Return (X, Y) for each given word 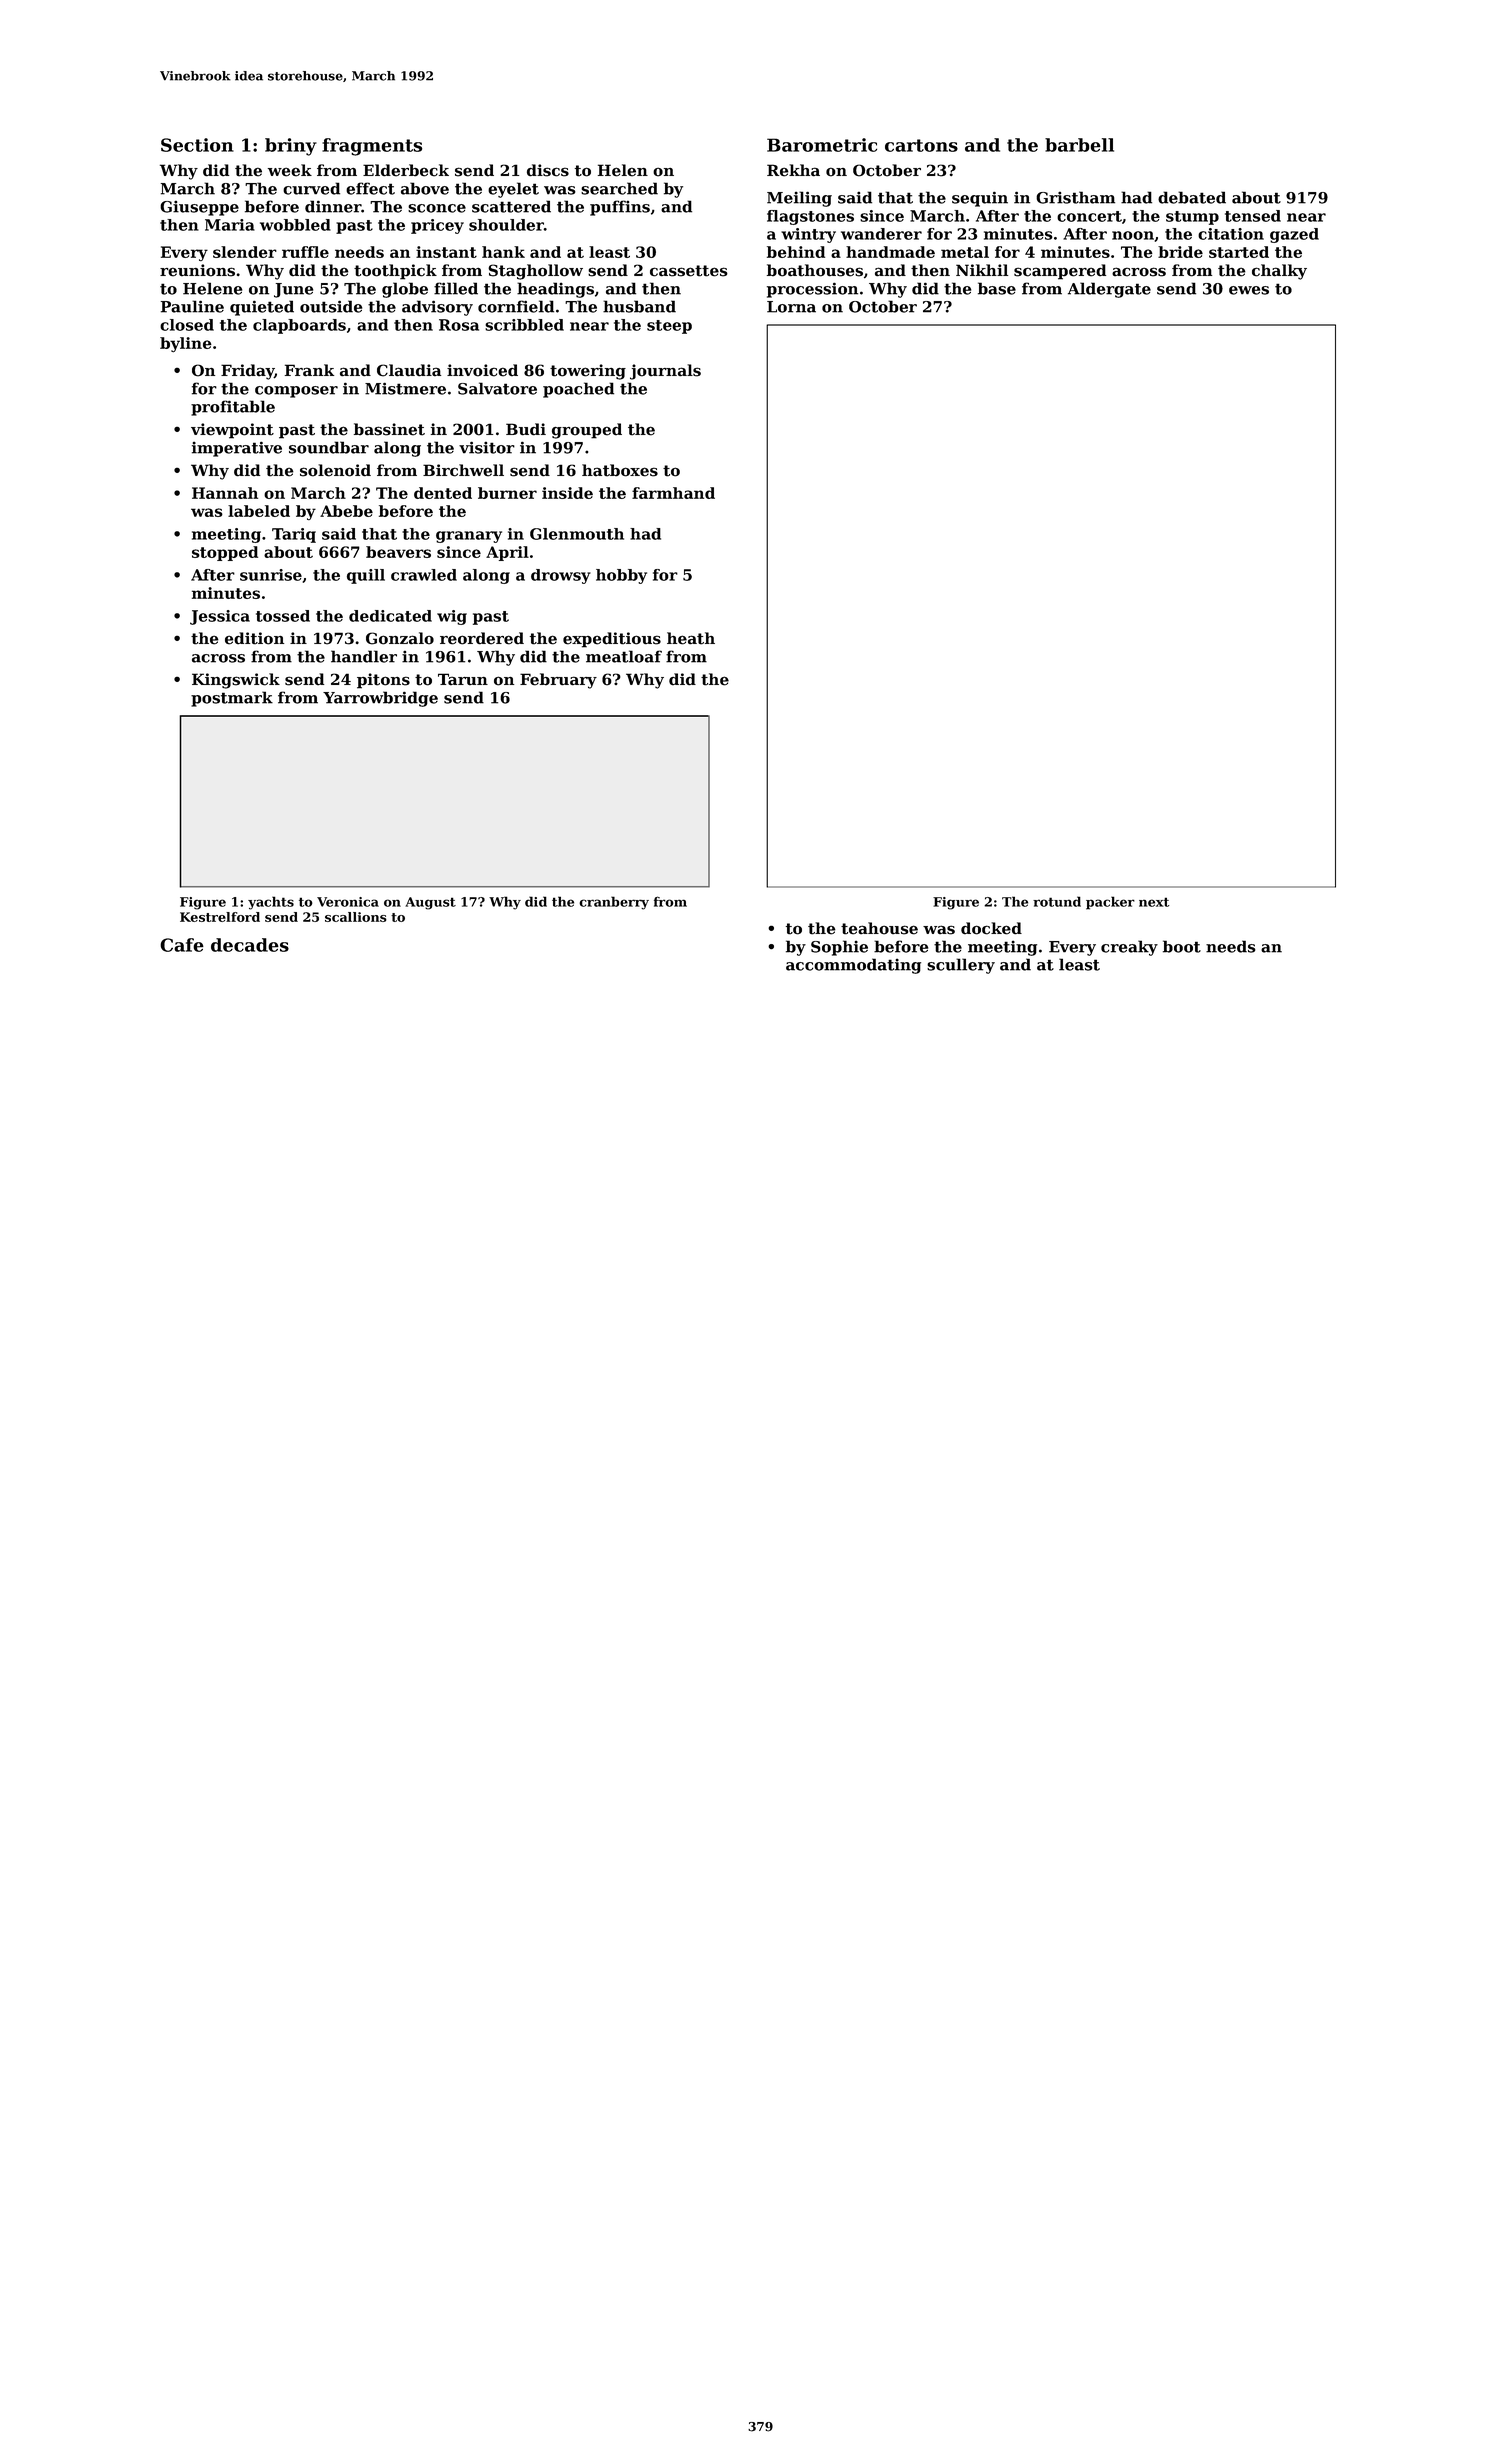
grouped (587, 431)
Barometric (822, 145)
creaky (1129, 948)
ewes (1249, 290)
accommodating (853, 966)
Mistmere (405, 388)
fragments (372, 147)
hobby (621, 576)
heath (691, 638)
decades (250, 945)
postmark (232, 699)
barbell (1079, 145)
